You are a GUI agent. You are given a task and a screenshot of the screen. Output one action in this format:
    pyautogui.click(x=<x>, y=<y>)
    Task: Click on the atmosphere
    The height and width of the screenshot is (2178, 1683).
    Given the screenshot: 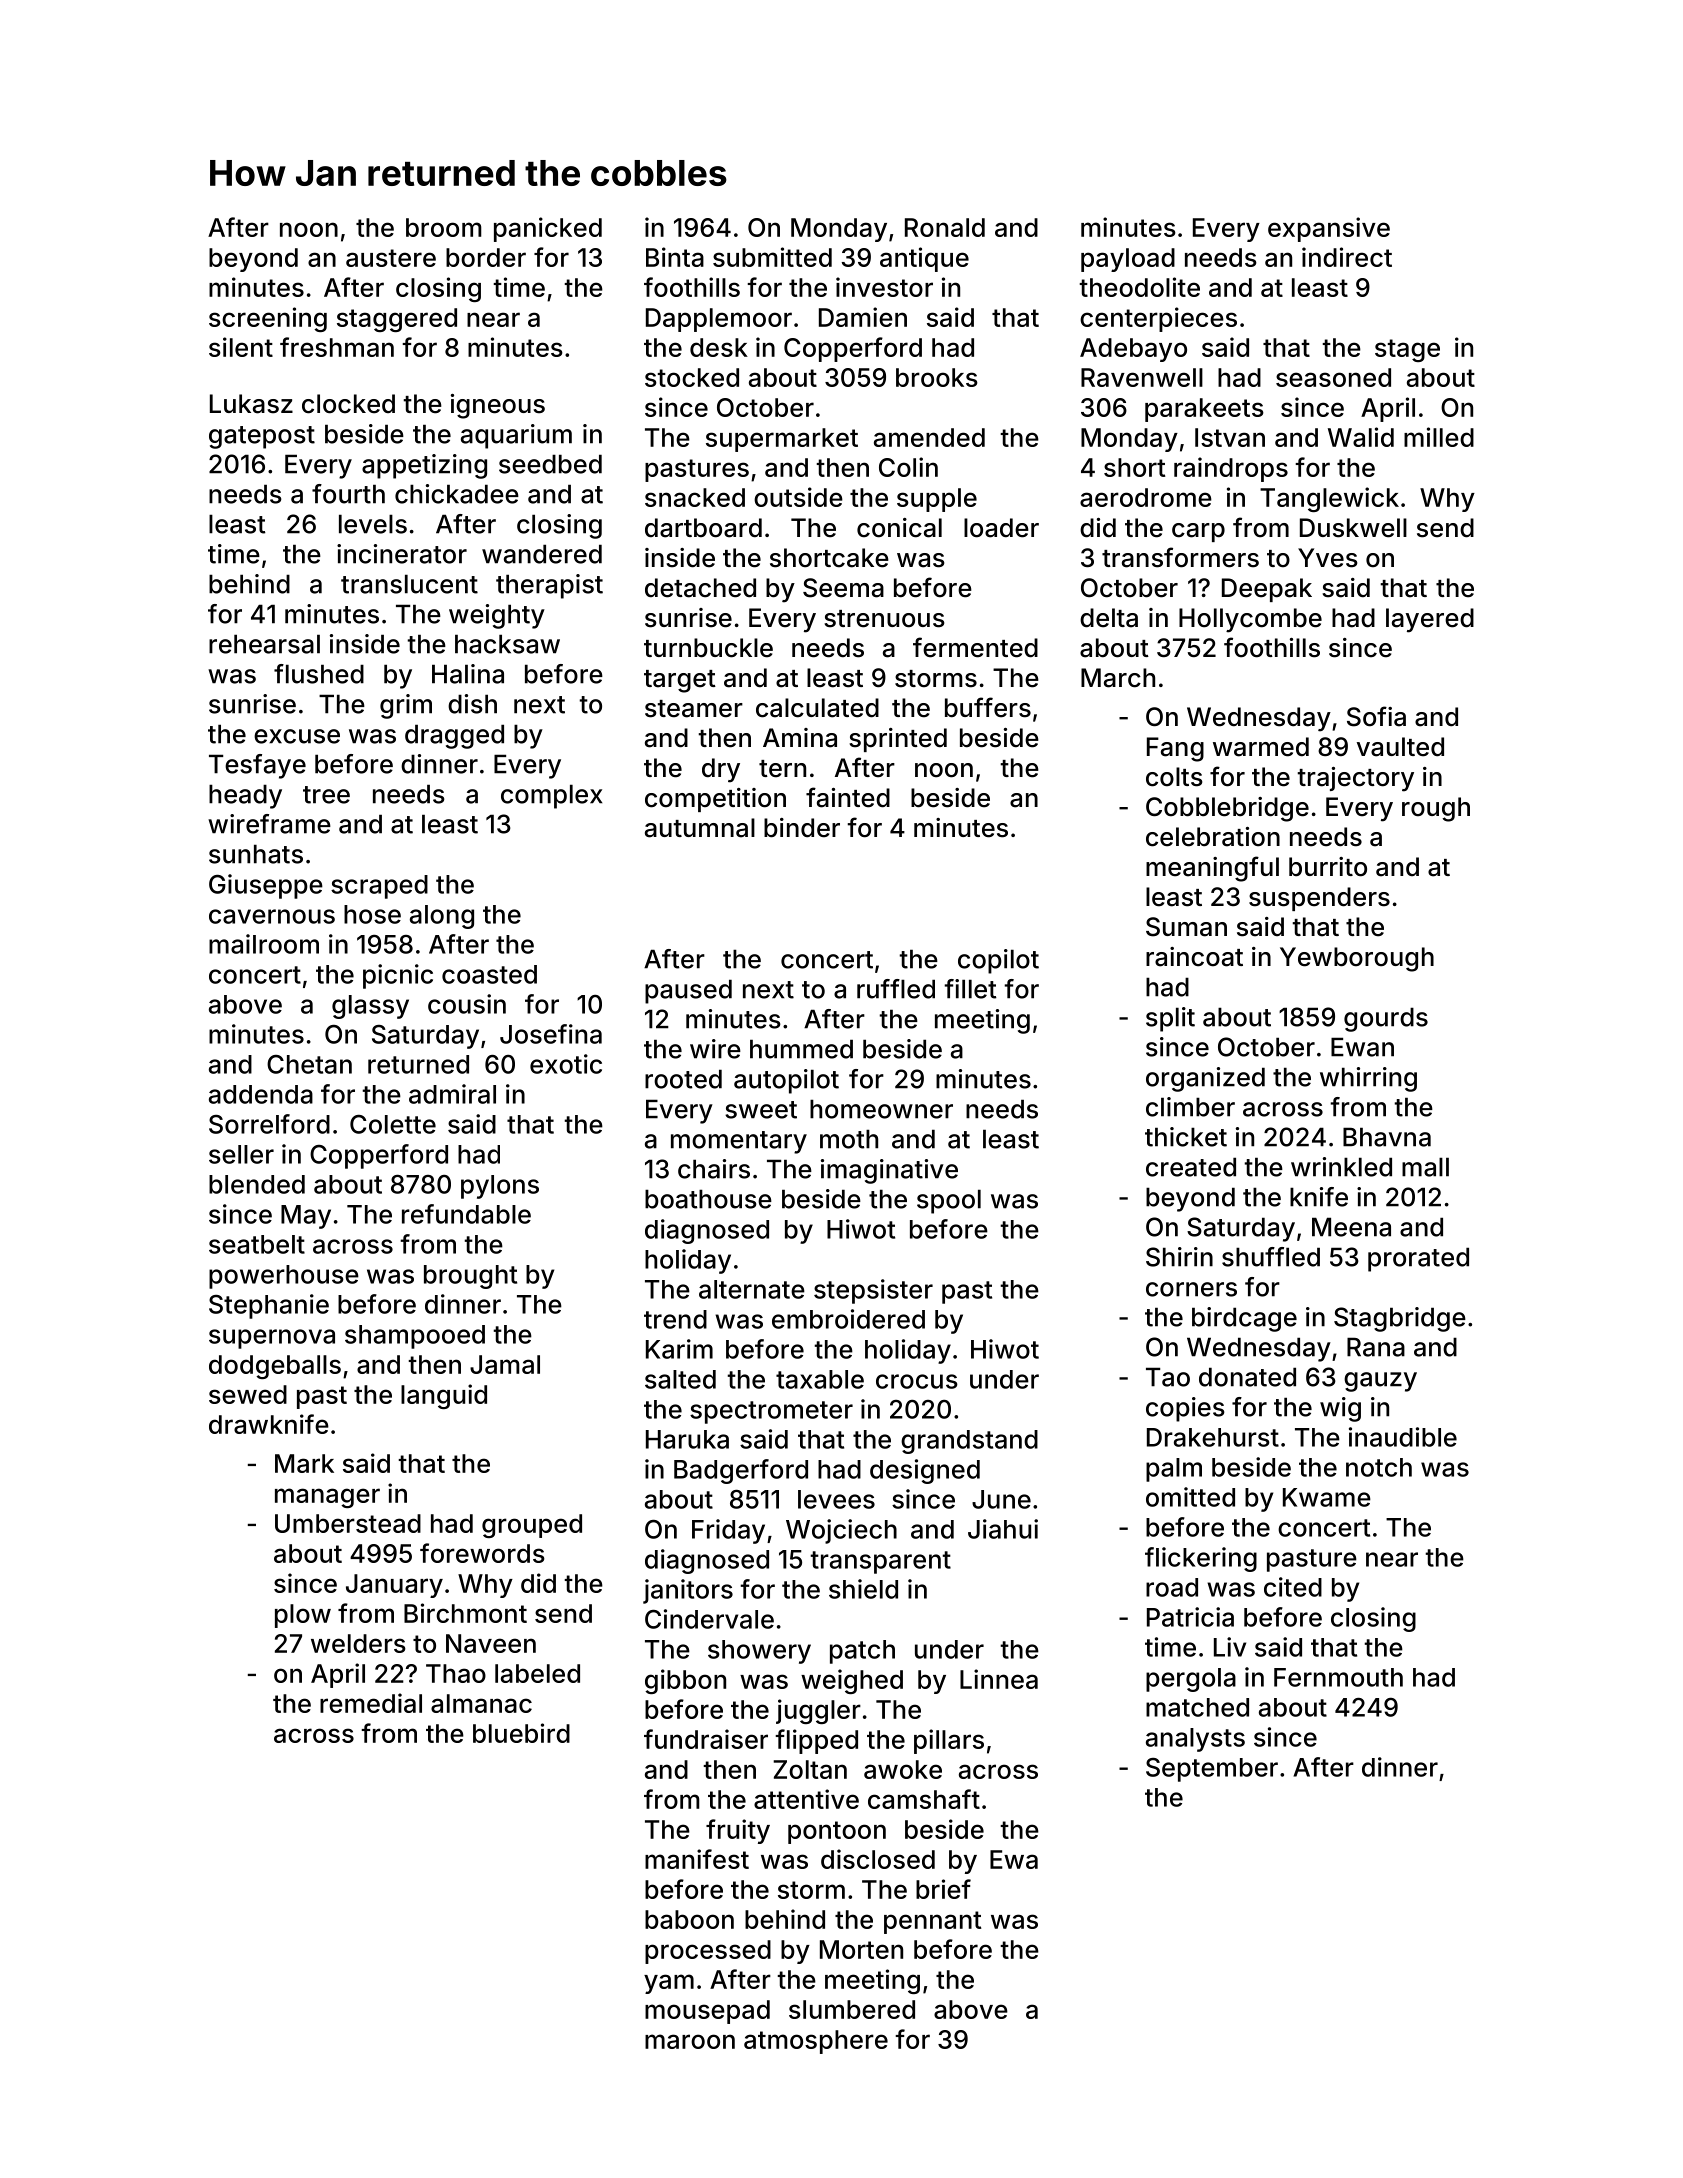 What is the action you would take?
    pyautogui.click(x=816, y=2042)
